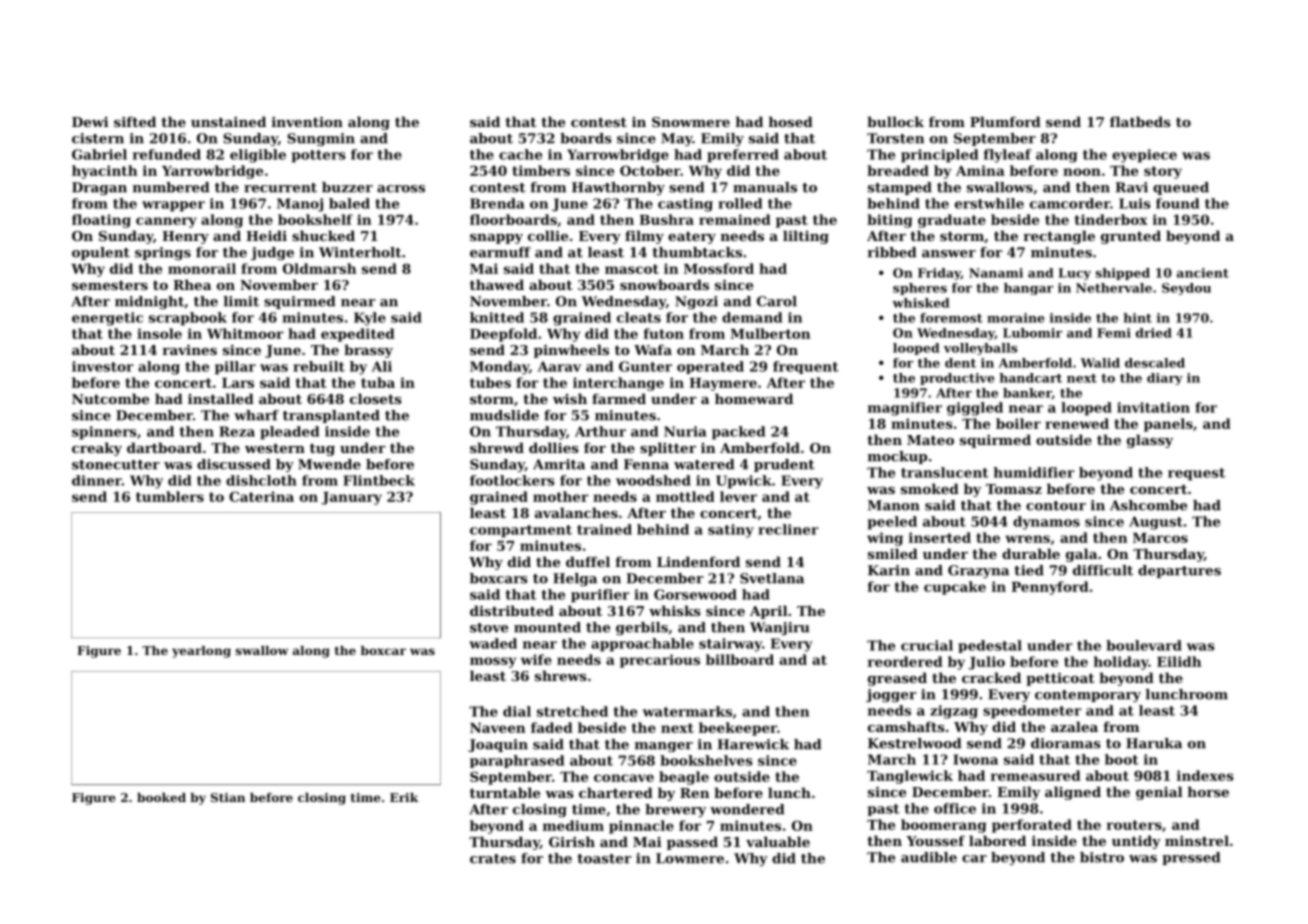 The width and height of the document is (1308, 924). What do you see at coordinates (698, 561) in the document?
I see `Lindenford` at bounding box center [698, 561].
